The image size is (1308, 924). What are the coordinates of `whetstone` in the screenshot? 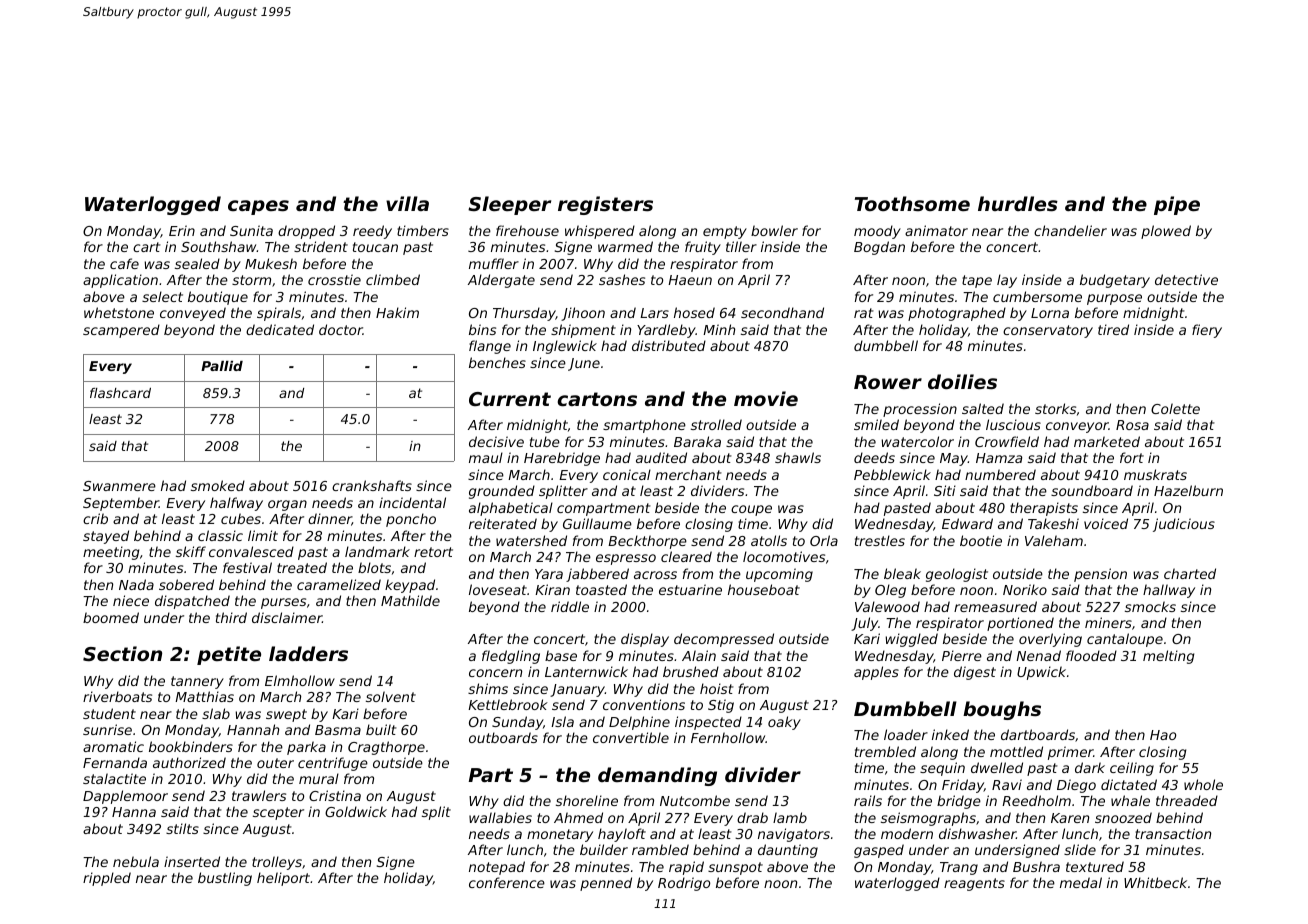 It's located at (119, 312).
